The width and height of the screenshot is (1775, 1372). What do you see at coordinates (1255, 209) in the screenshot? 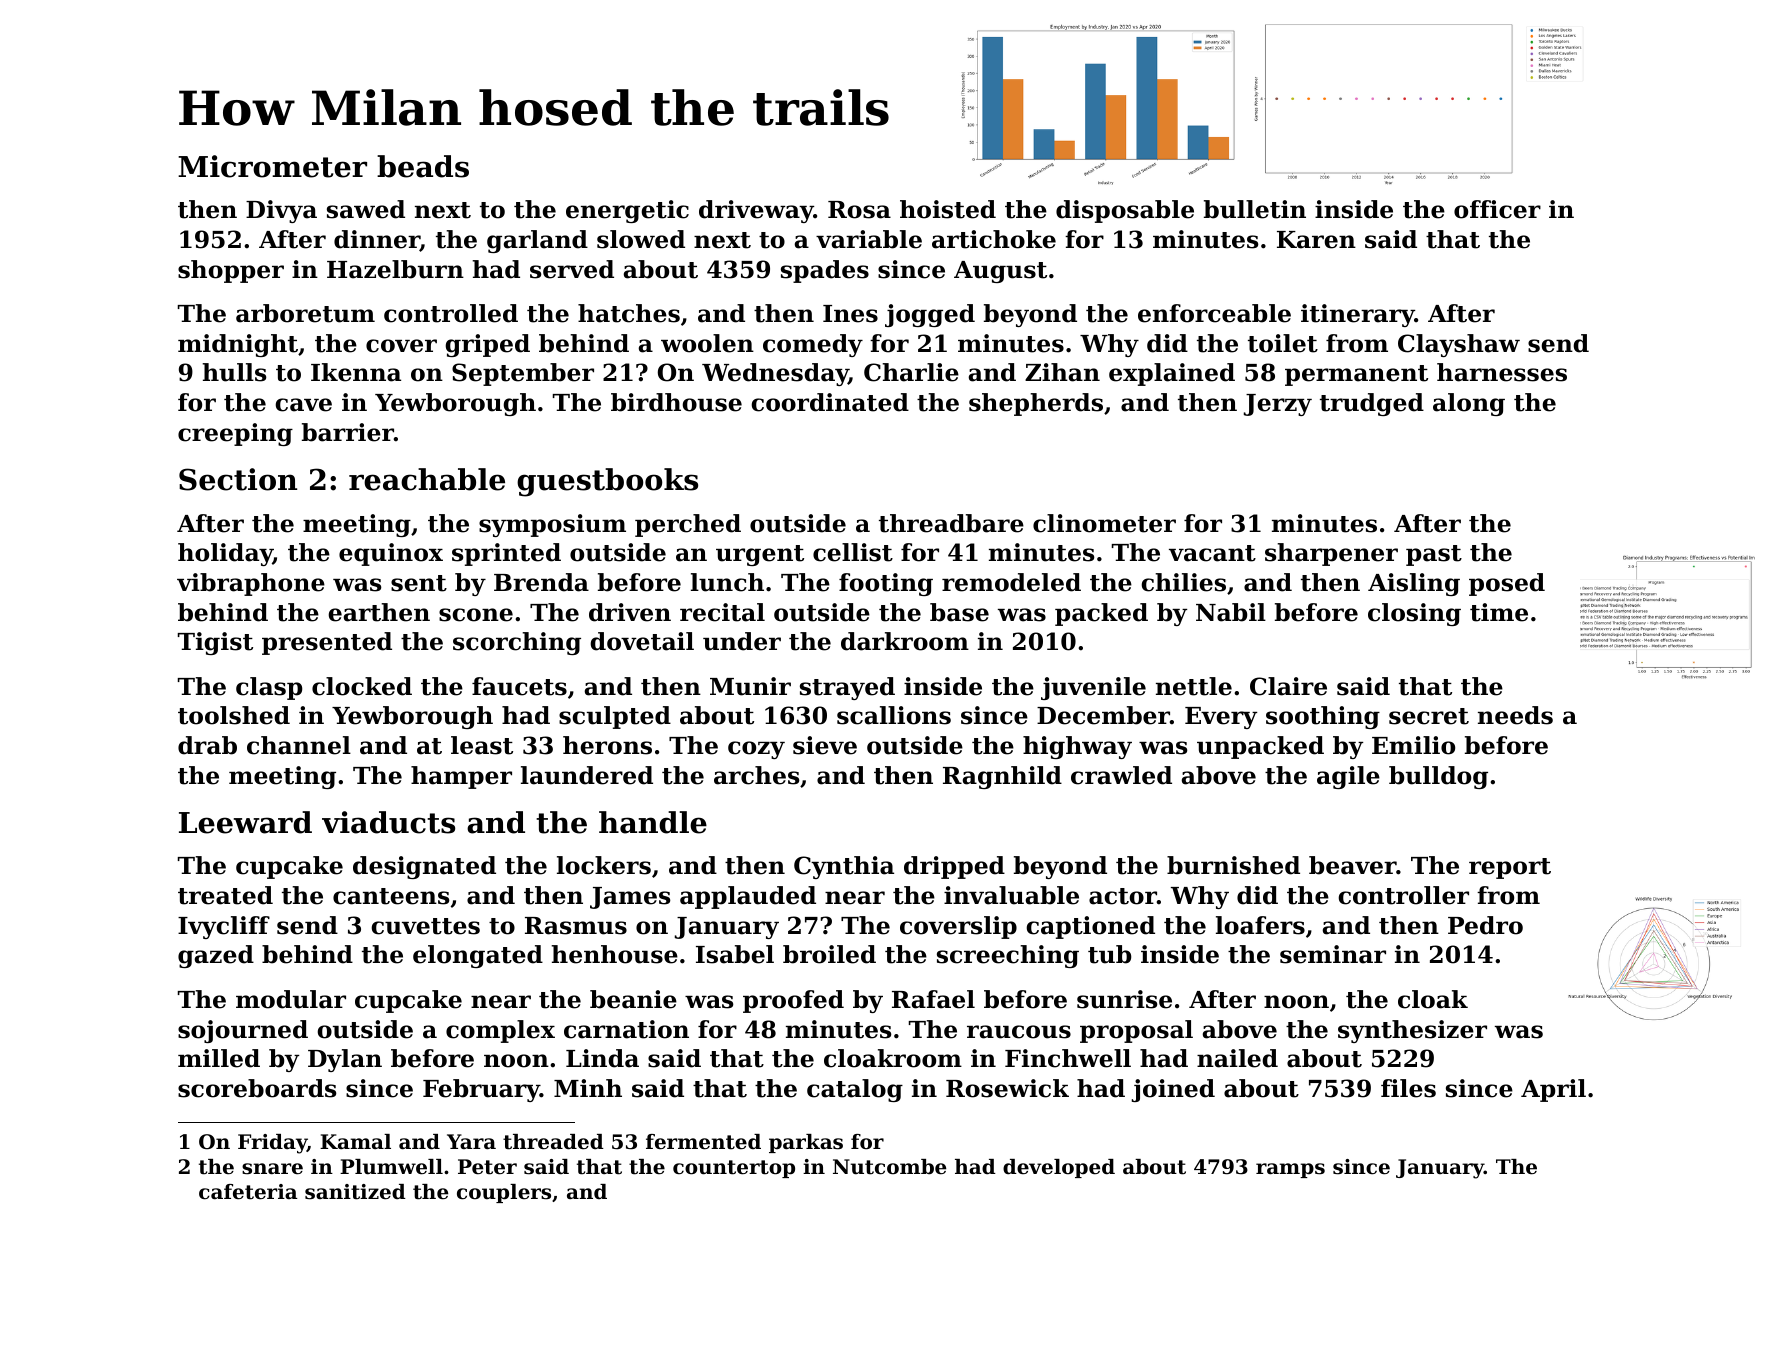
I see `bulletin` at bounding box center [1255, 209].
